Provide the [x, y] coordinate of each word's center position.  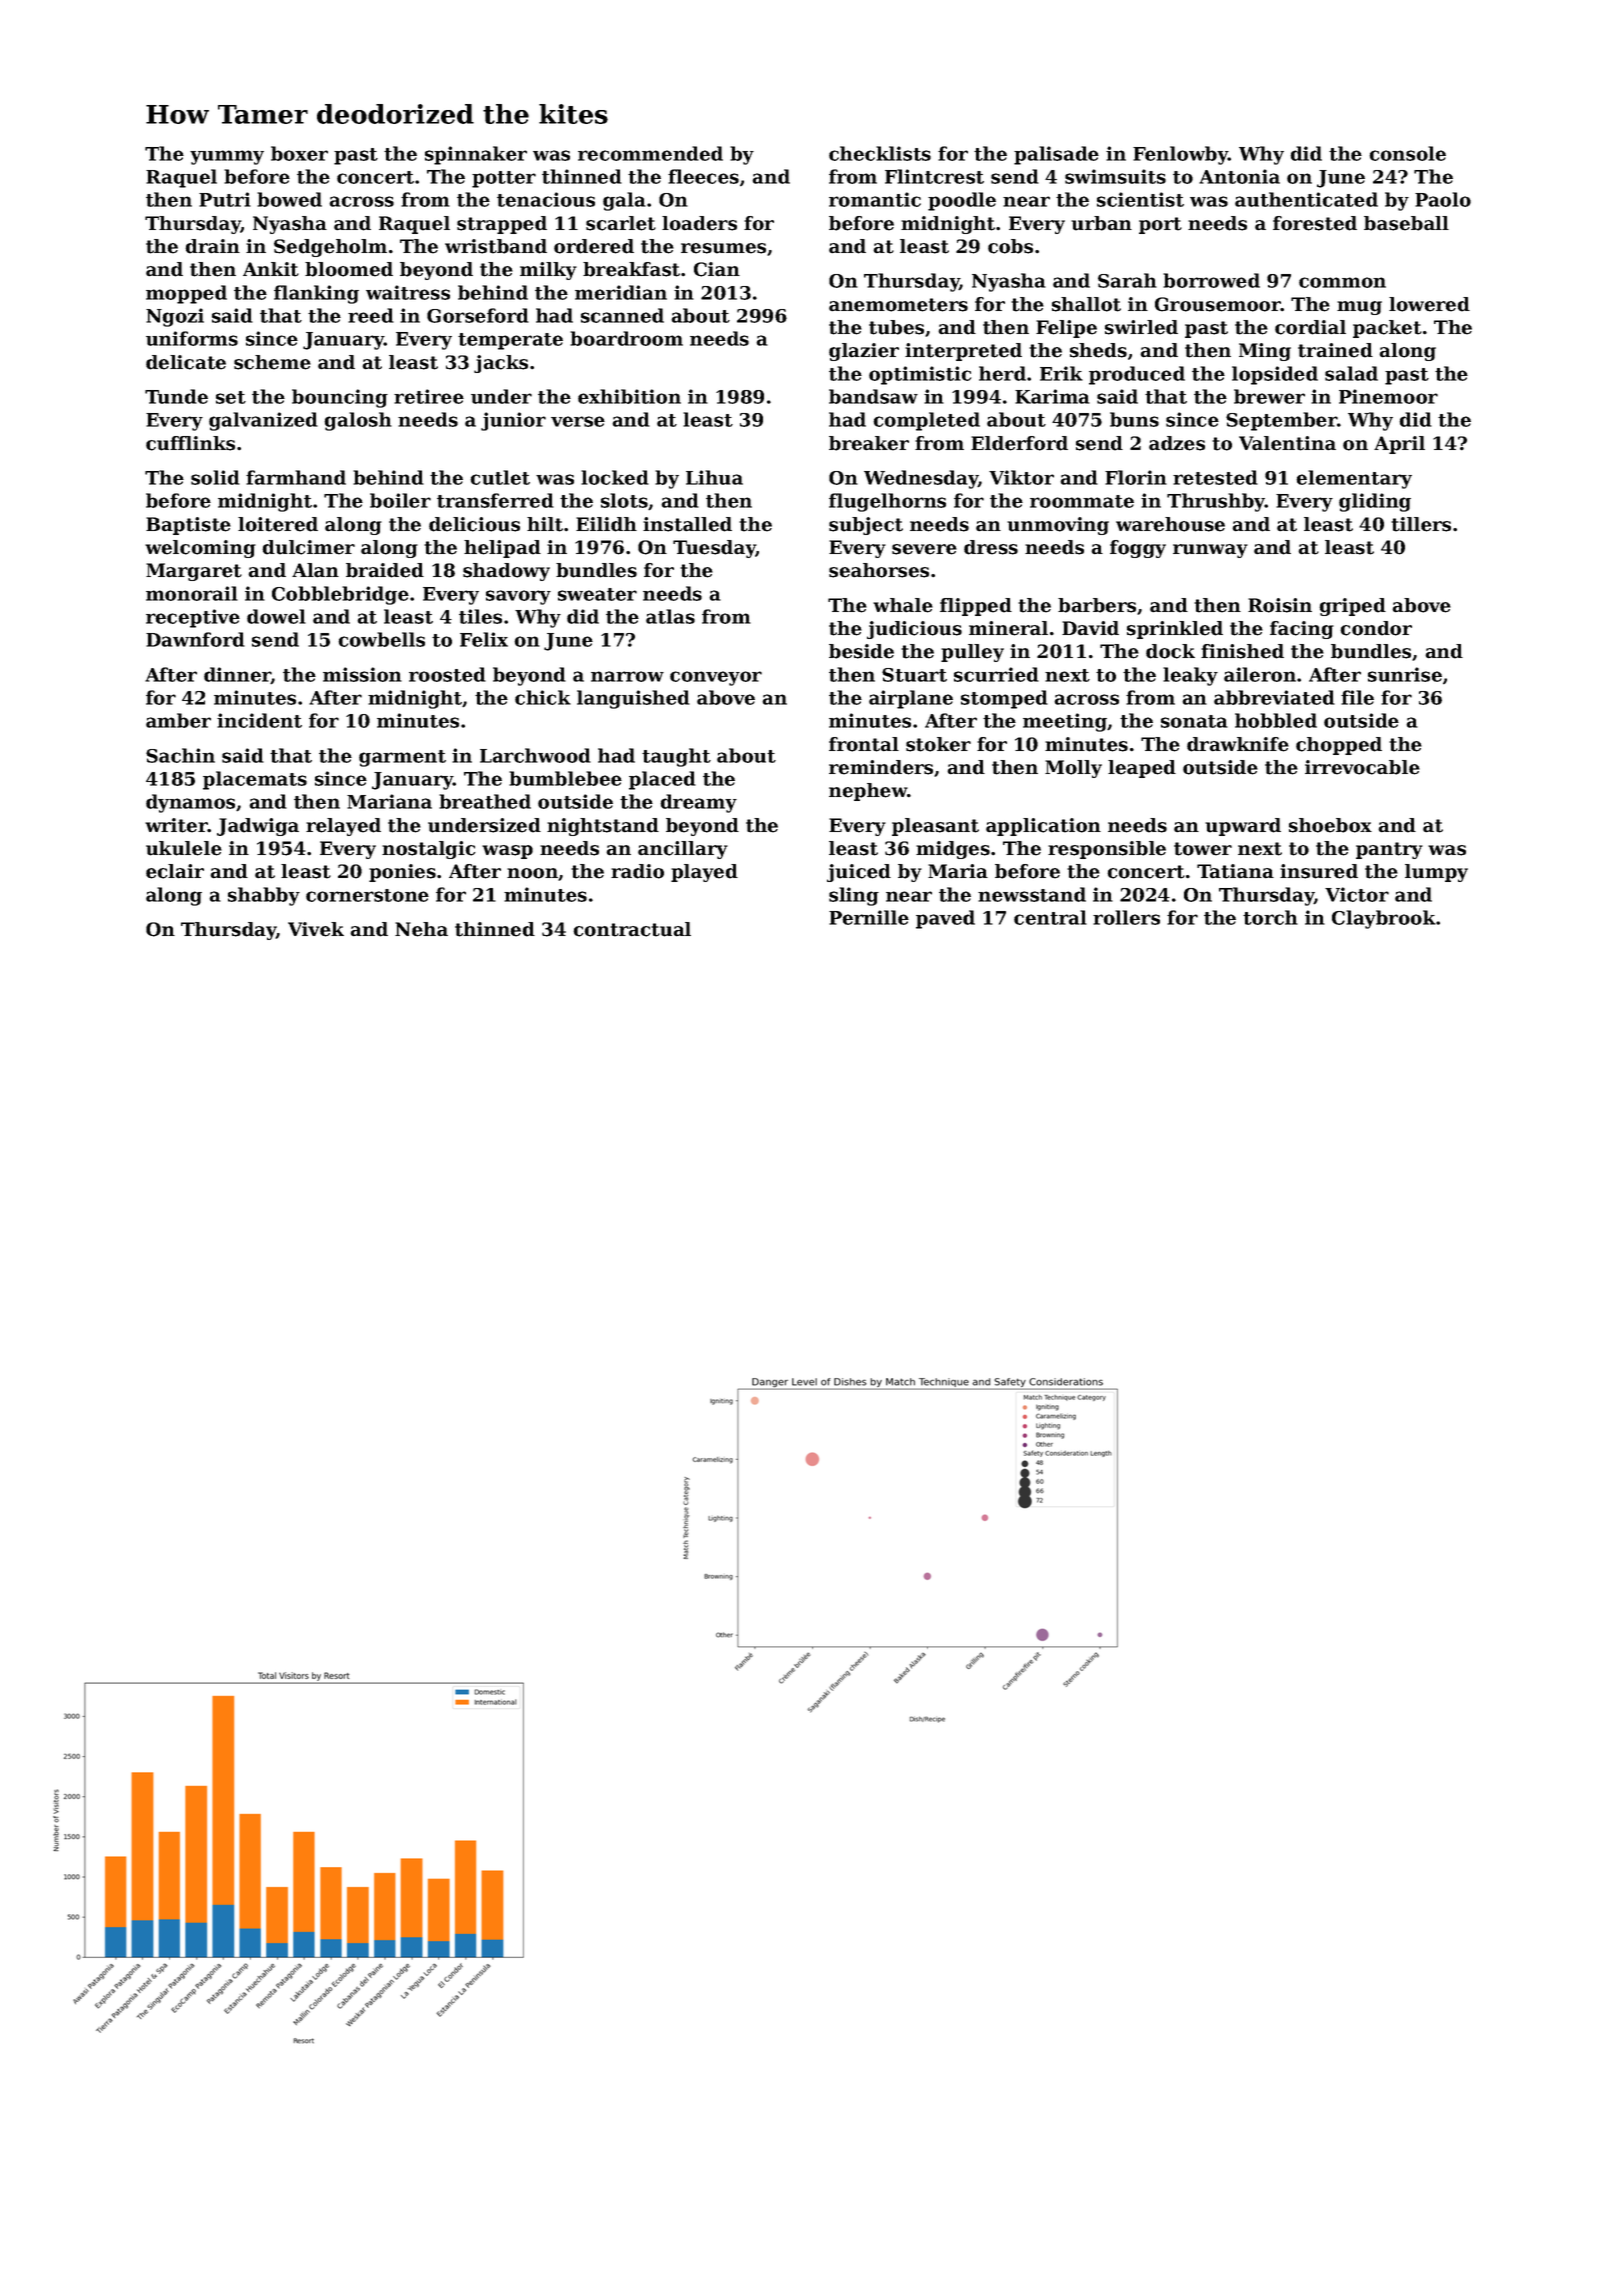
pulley [972, 653]
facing [1302, 630]
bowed [289, 199]
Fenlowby [1180, 155]
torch [1270, 917]
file [1357, 697]
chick [543, 697]
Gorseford [478, 315]
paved [945, 919]
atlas [670, 616]
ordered [594, 246]
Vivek [316, 929]
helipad [502, 549]
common [1342, 282]
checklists [880, 153]
